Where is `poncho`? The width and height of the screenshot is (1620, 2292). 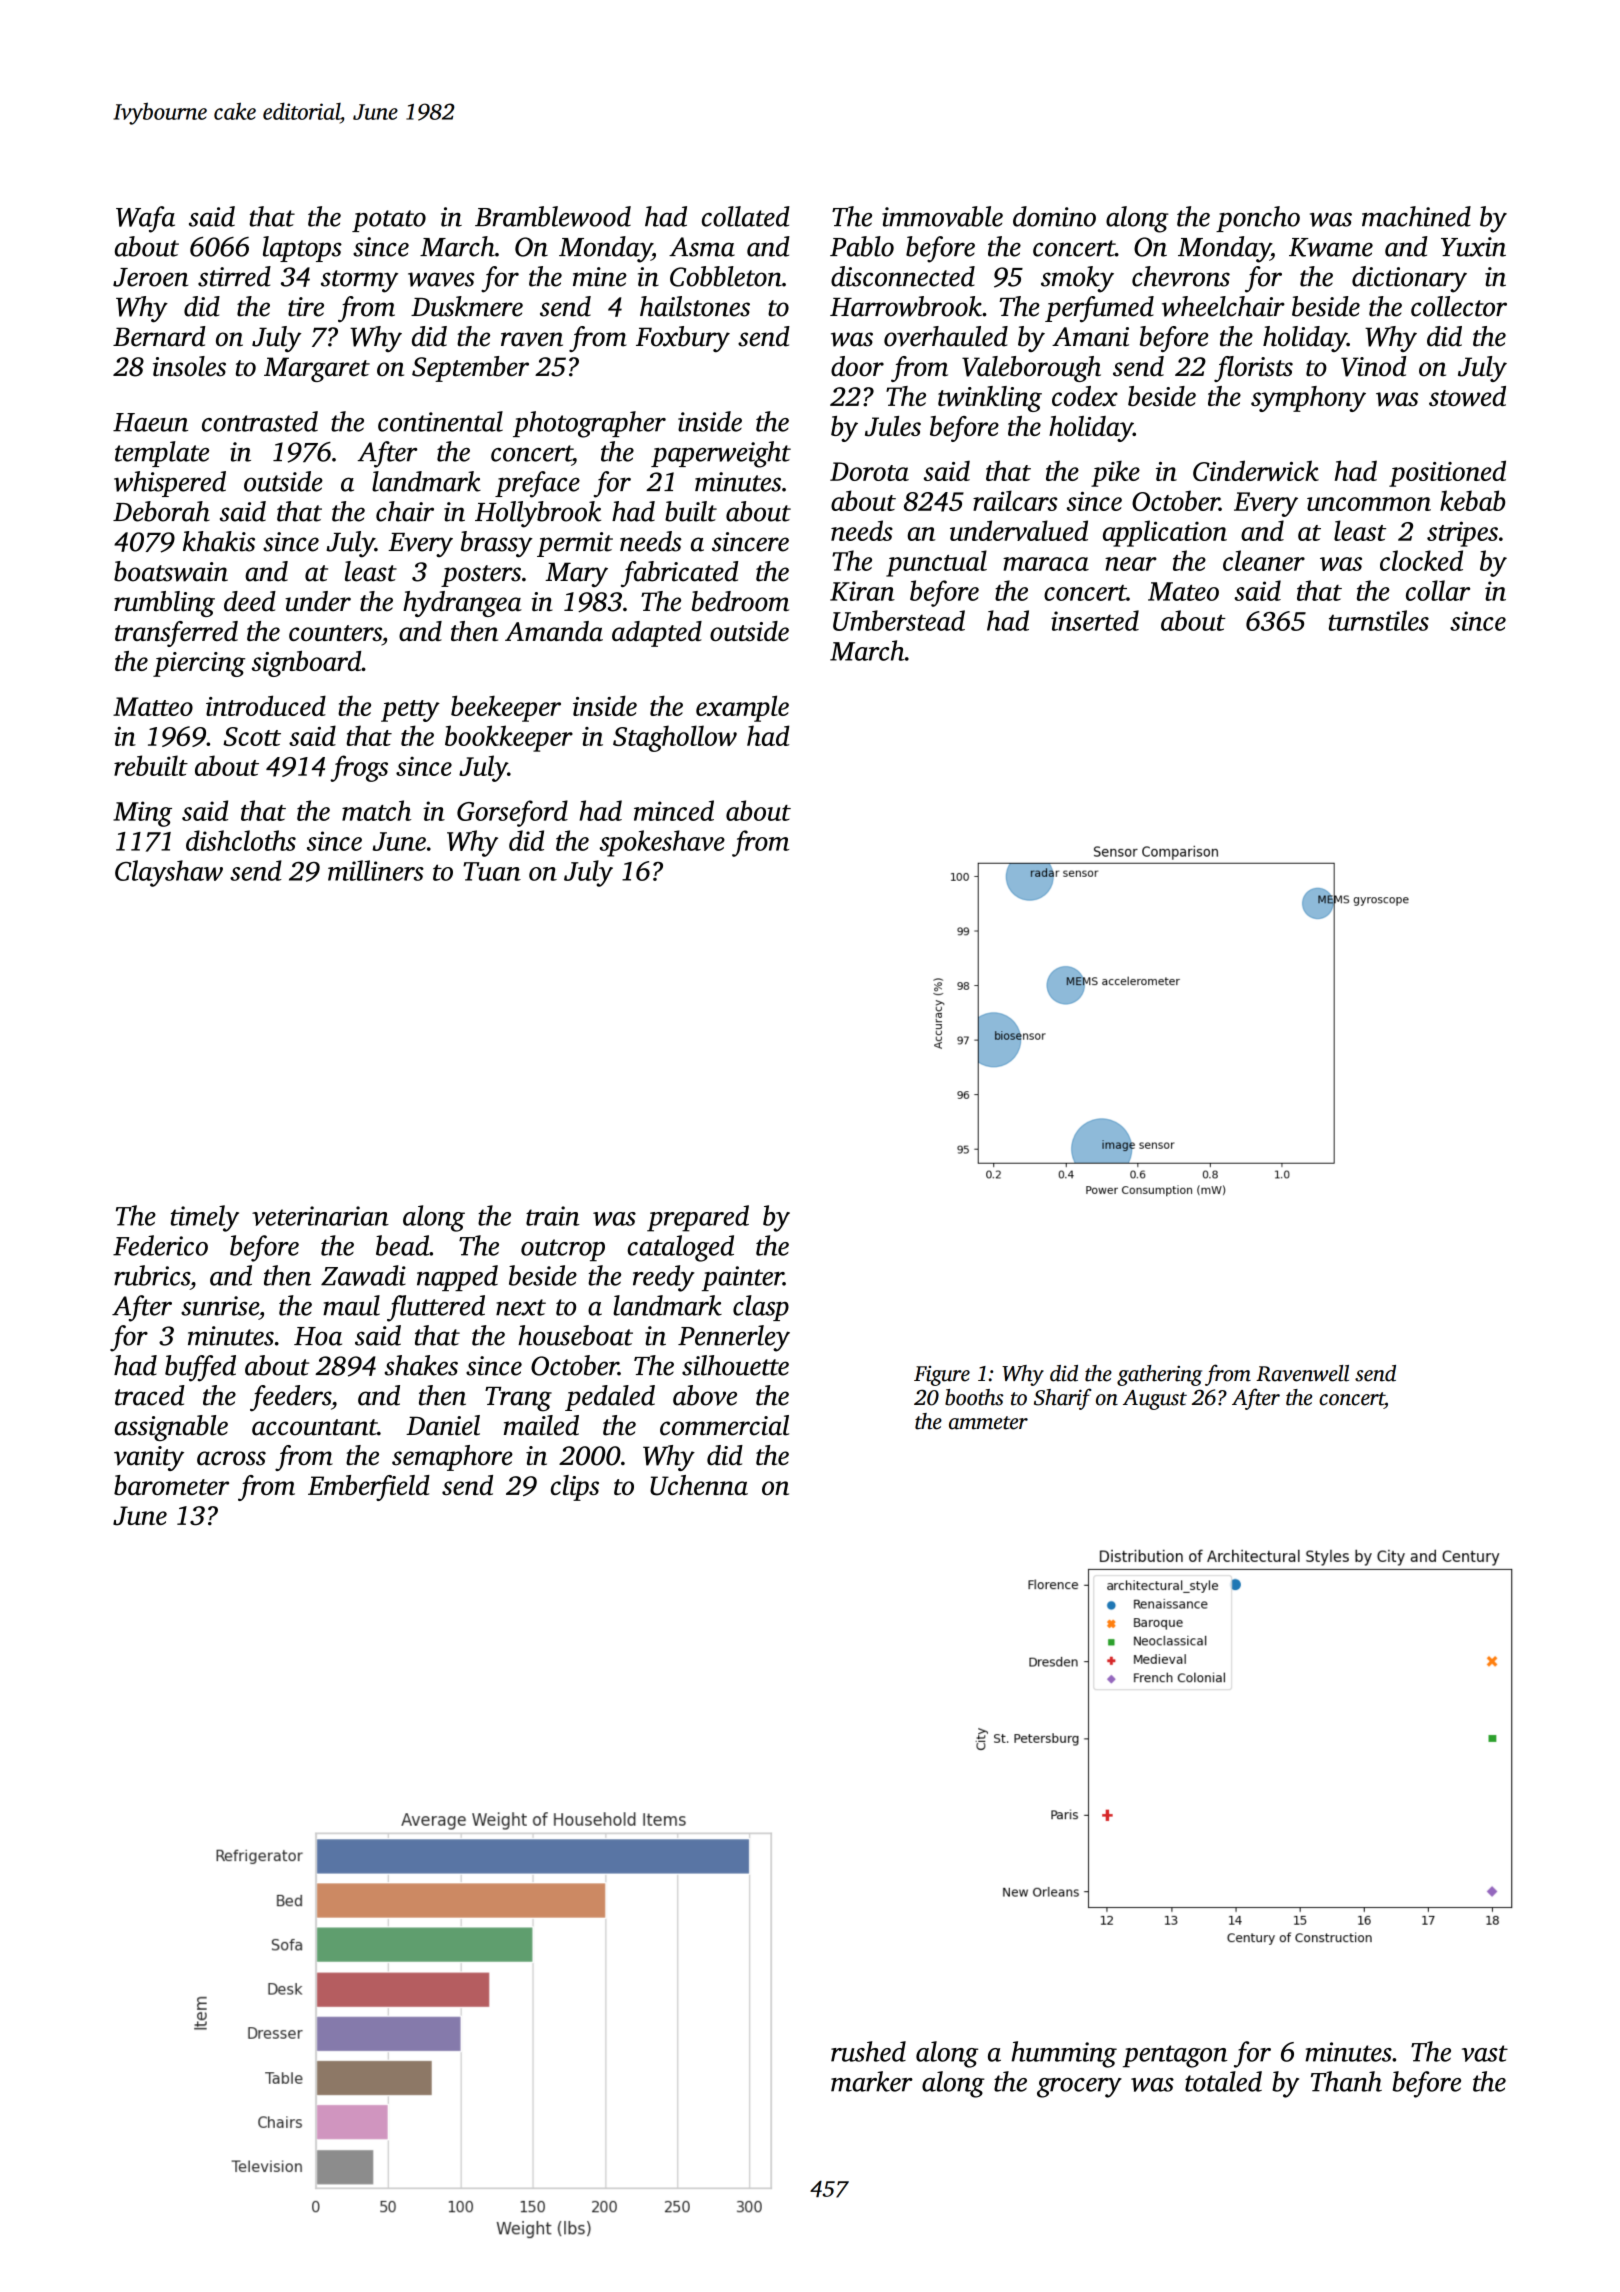 poncho is located at coordinates (1258, 219).
